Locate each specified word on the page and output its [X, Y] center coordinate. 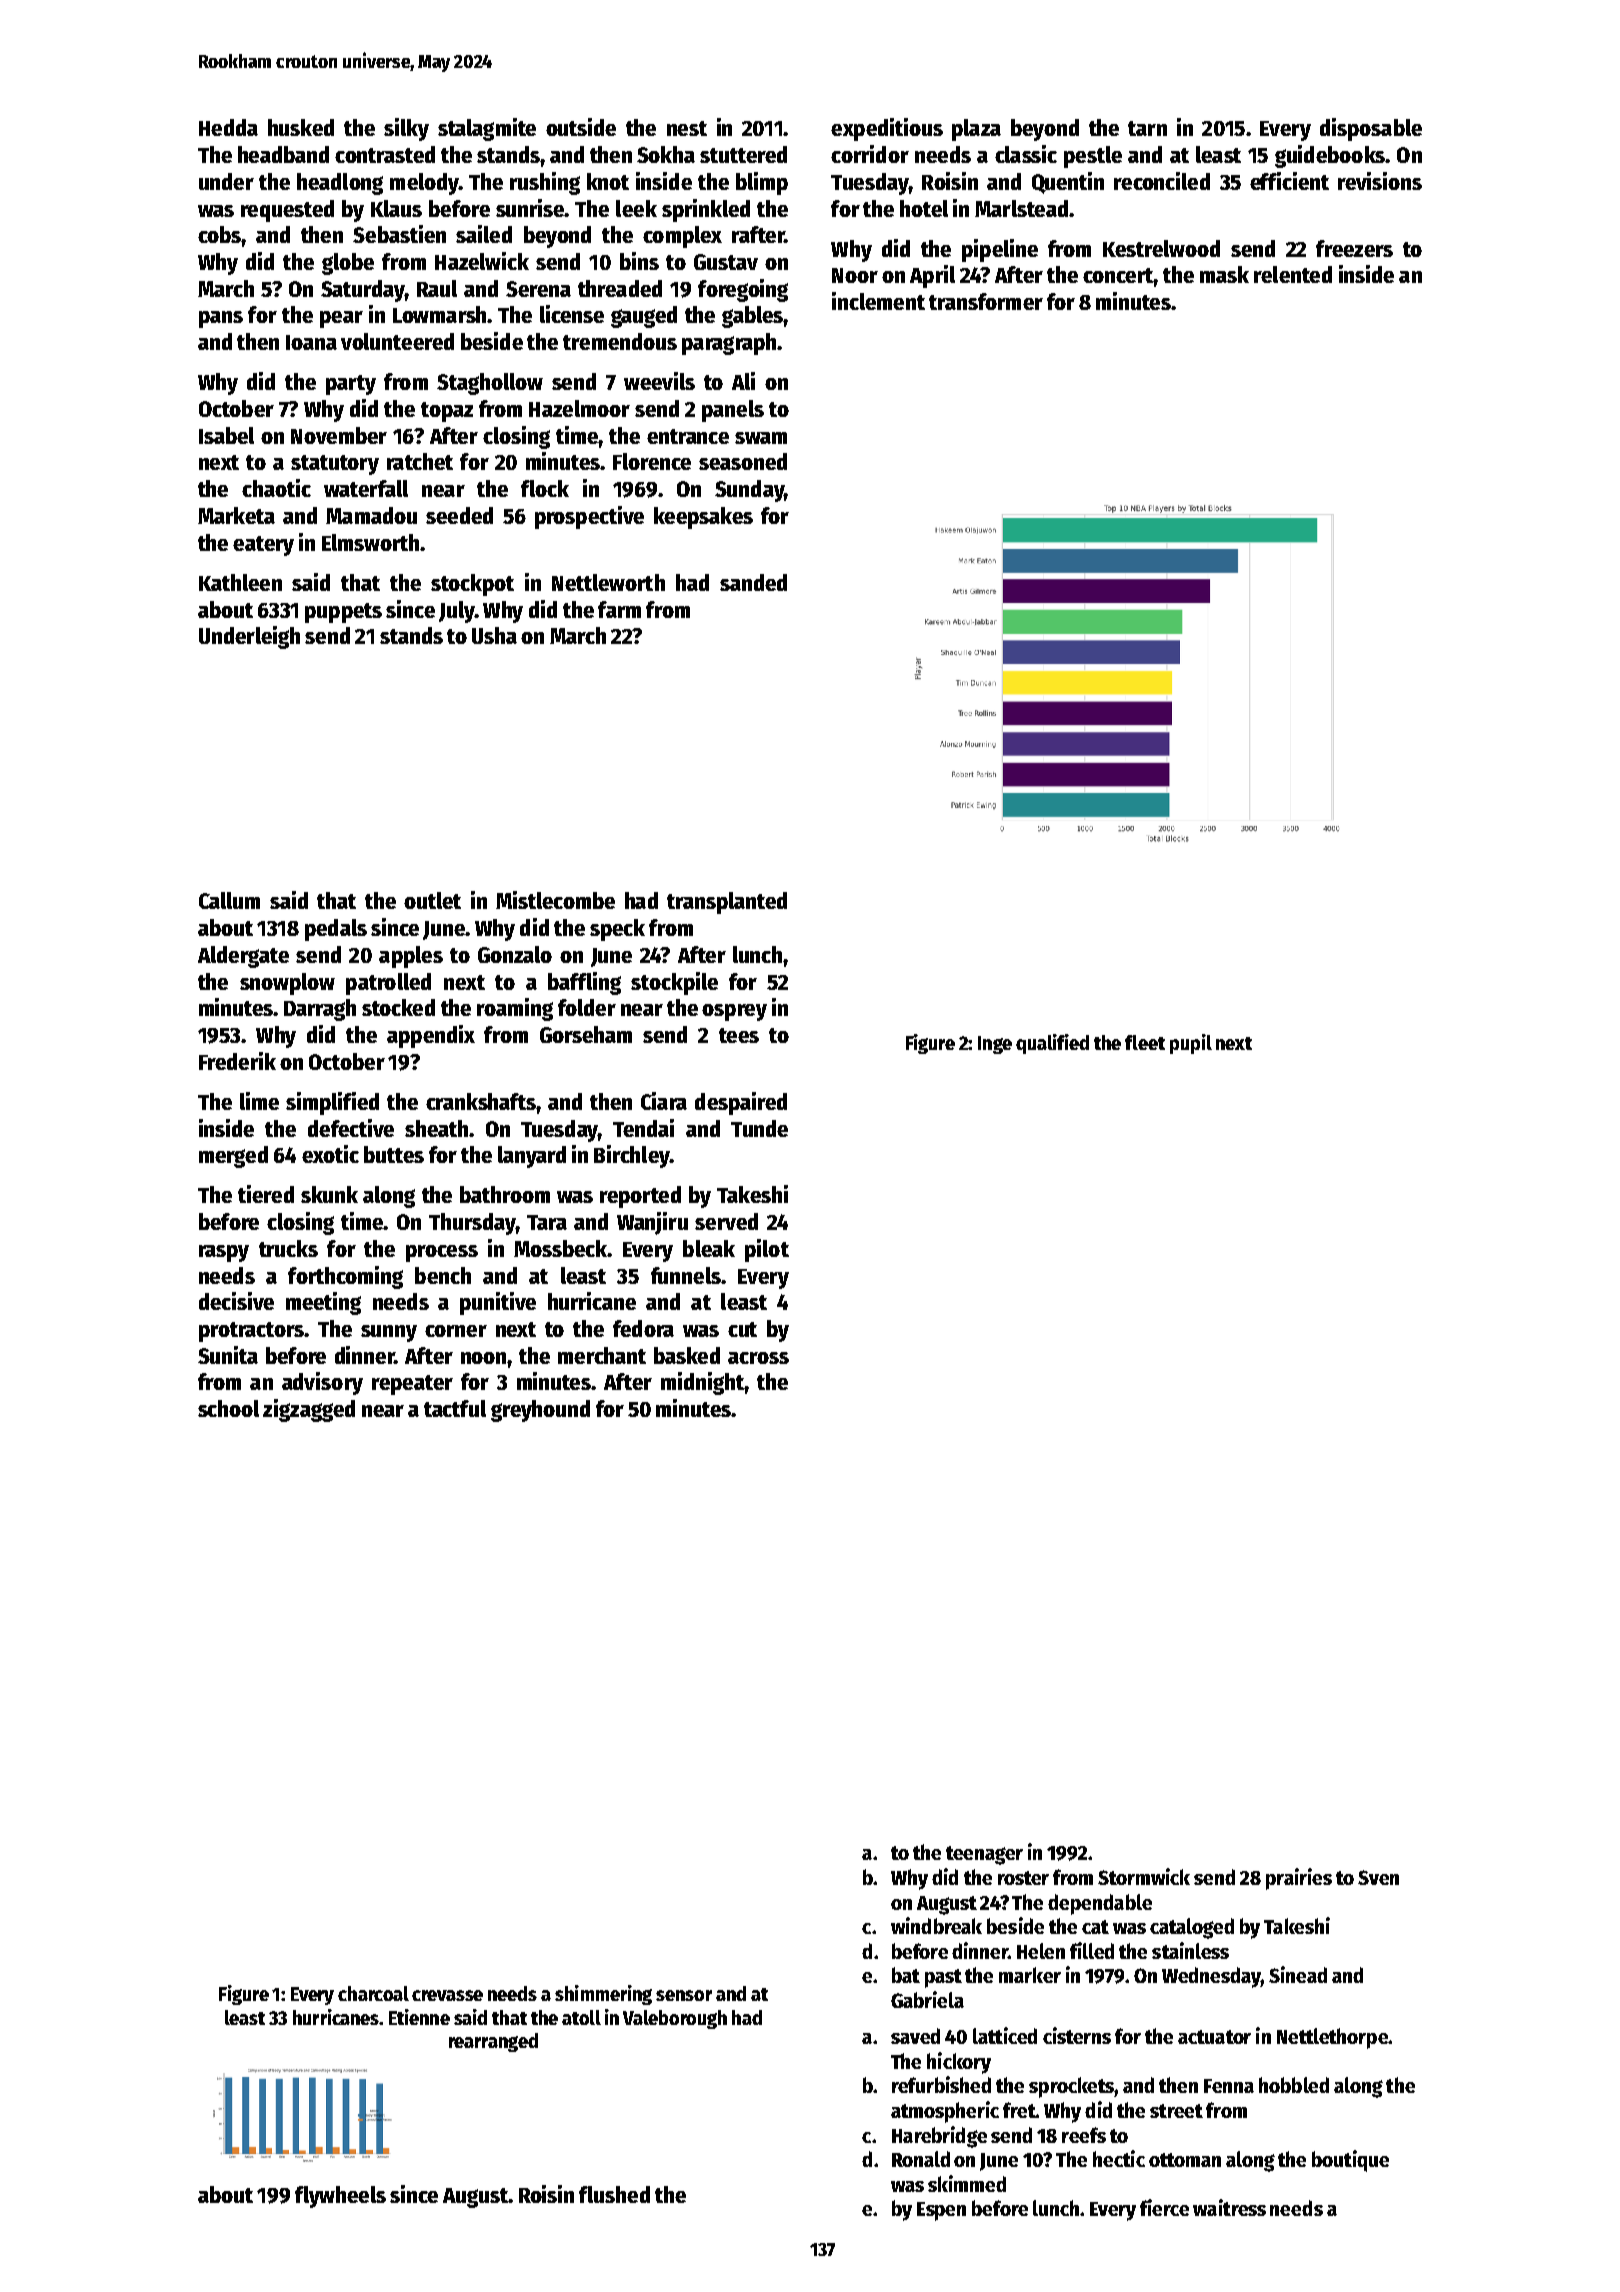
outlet [432, 900]
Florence [652, 461]
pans [221, 319]
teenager [984, 1855]
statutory [335, 465]
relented [1293, 274]
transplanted [727, 903]
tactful [455, 1408]
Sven [1378, 1877]
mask [1224, 274]
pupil [1191, 1044]
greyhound [540, 1411]
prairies [1299, 1879]
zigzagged [309, 1410]
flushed [614, 2194]
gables [753, 317]
